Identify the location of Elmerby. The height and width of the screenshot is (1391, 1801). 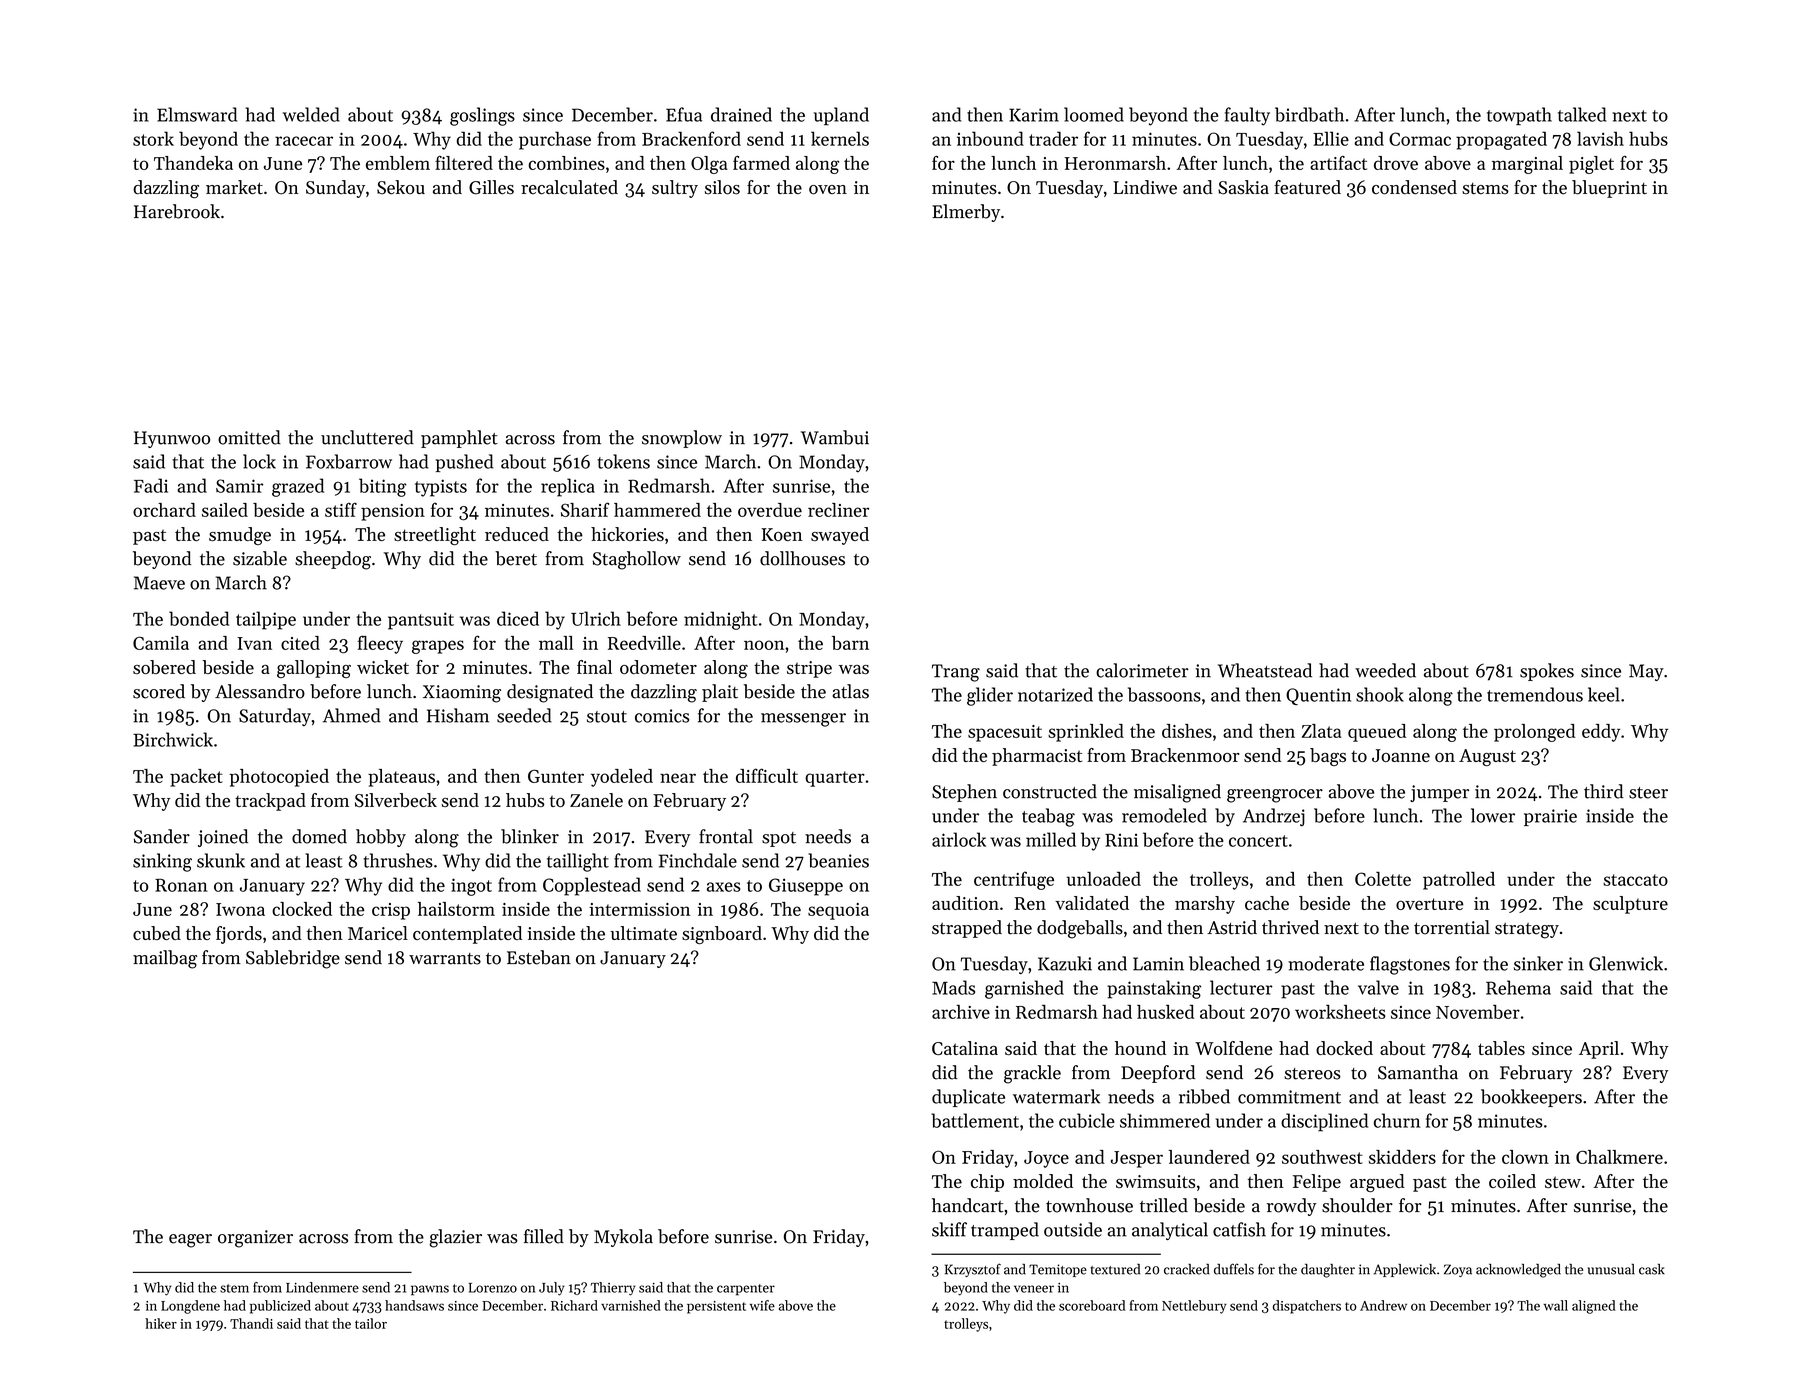
(966, 213).
